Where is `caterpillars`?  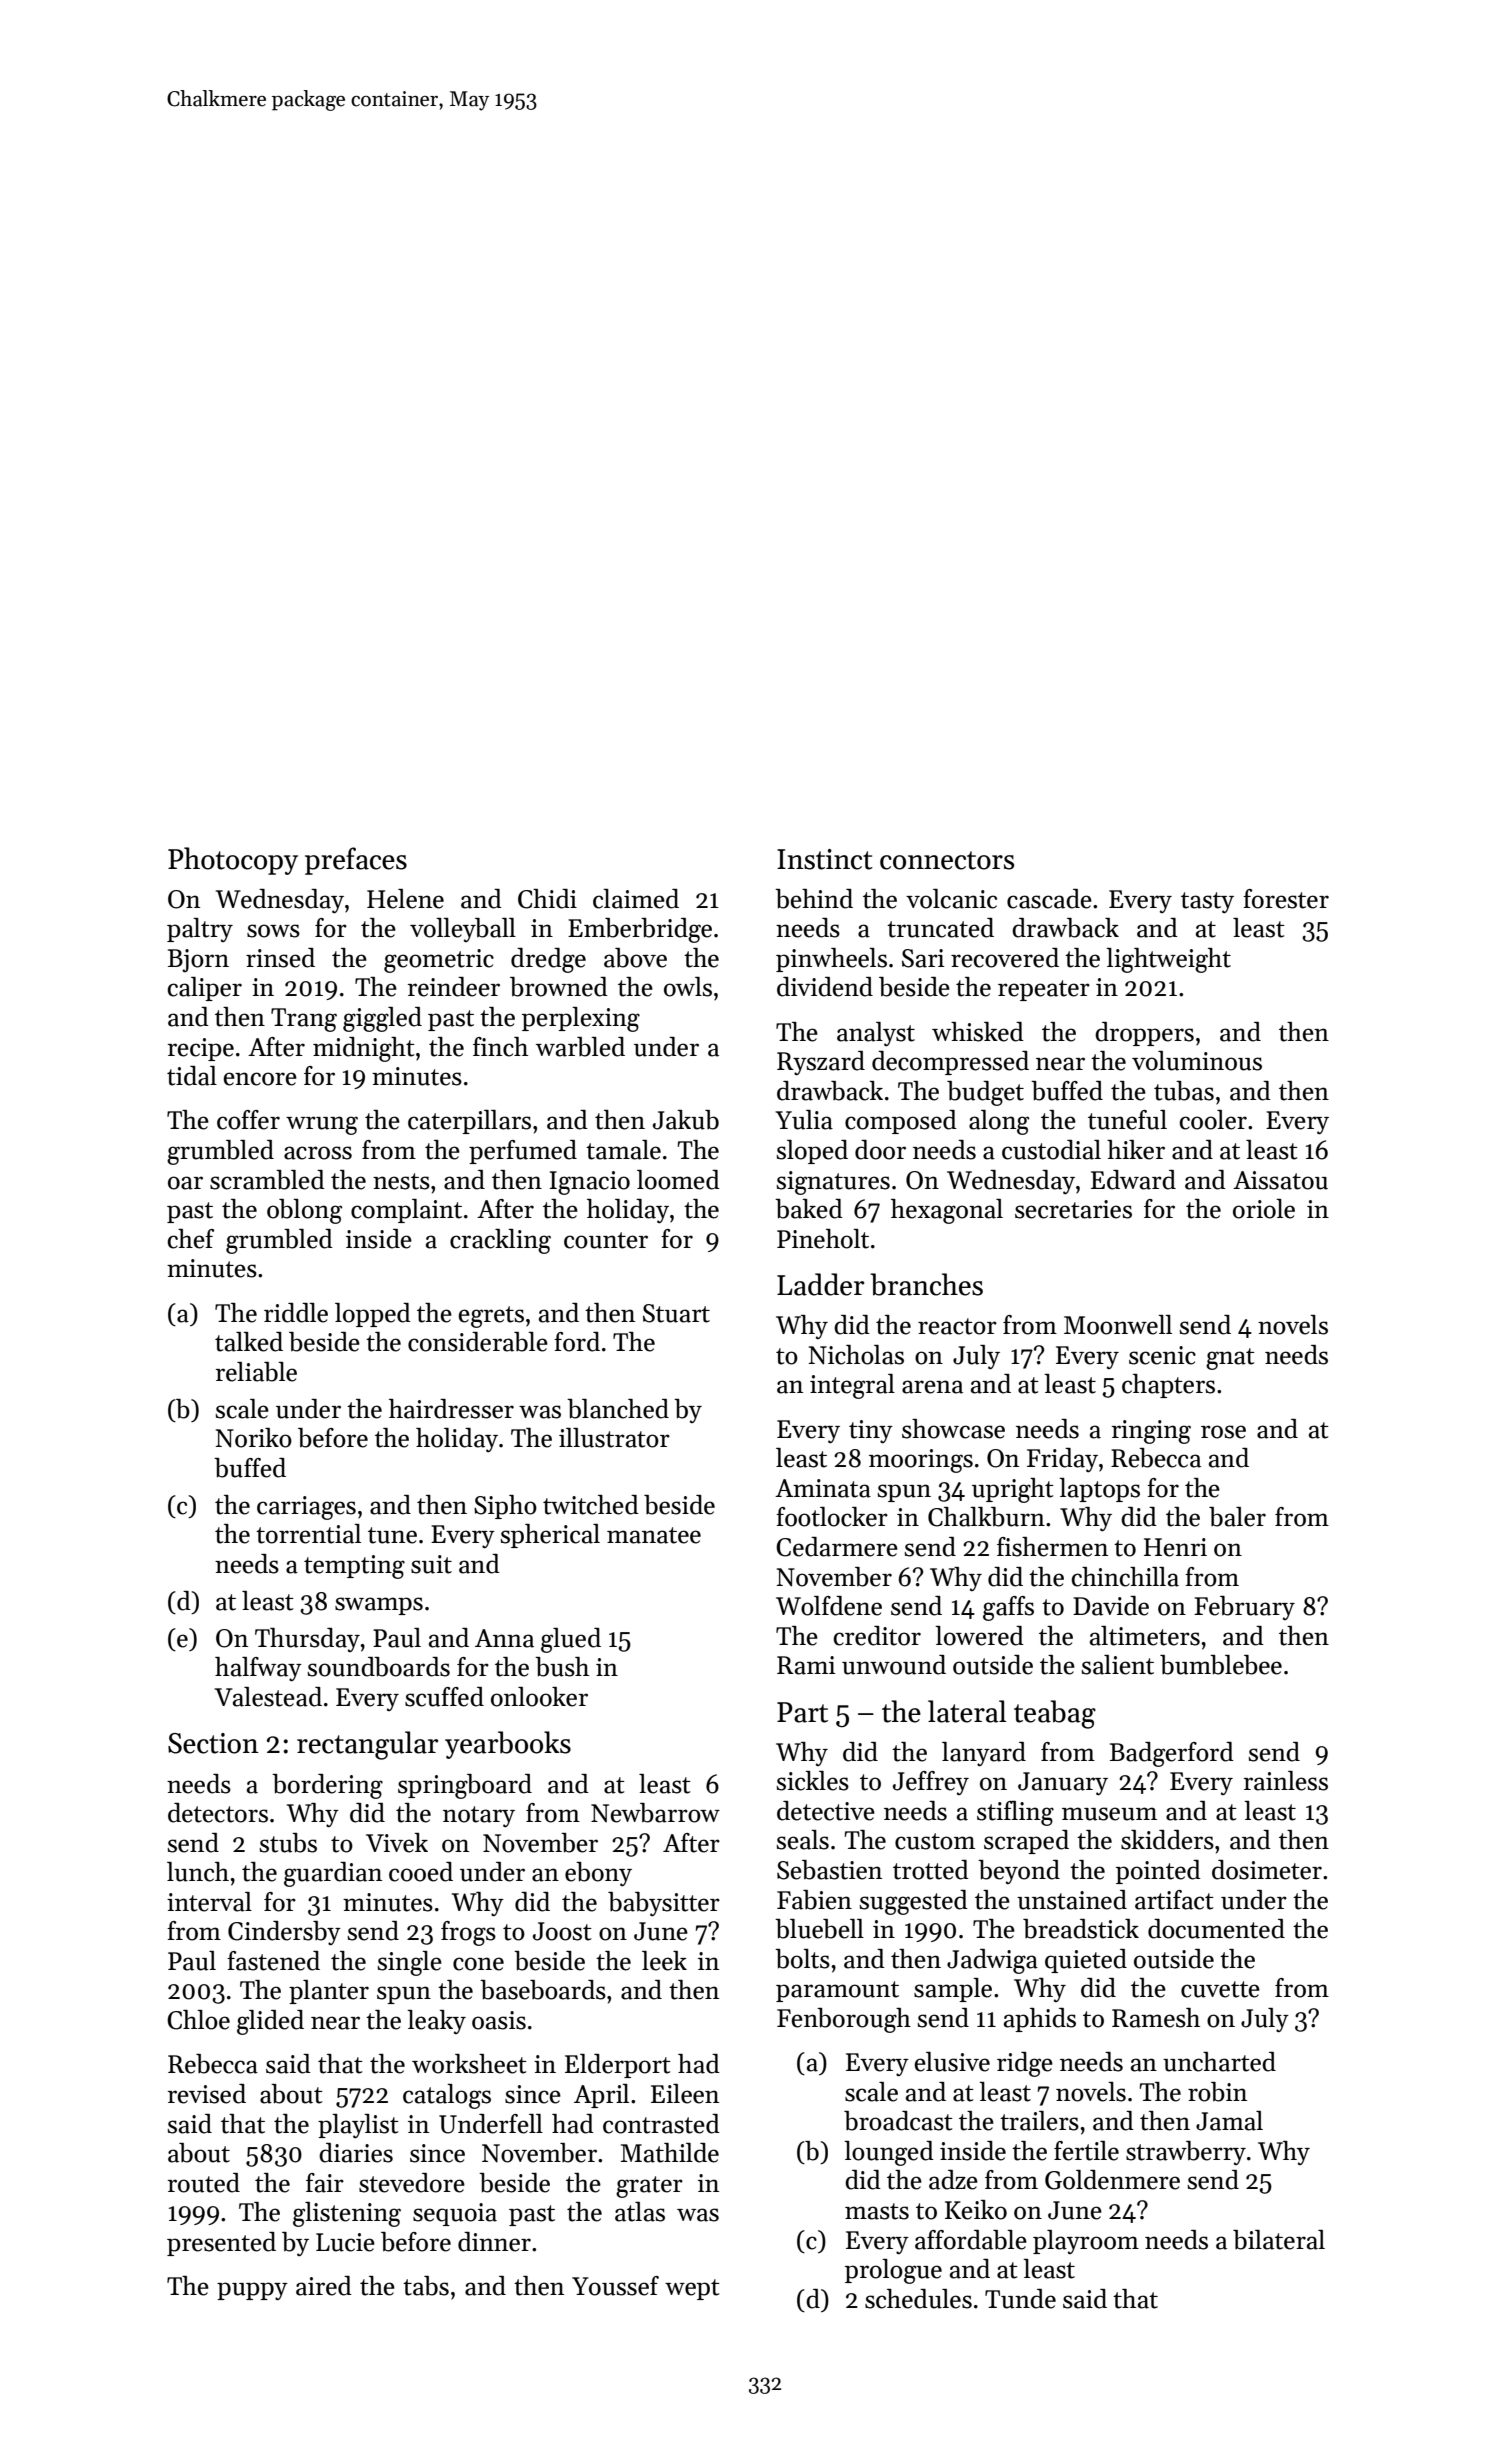 caterpillars is located at coordinates (469, 1122).
